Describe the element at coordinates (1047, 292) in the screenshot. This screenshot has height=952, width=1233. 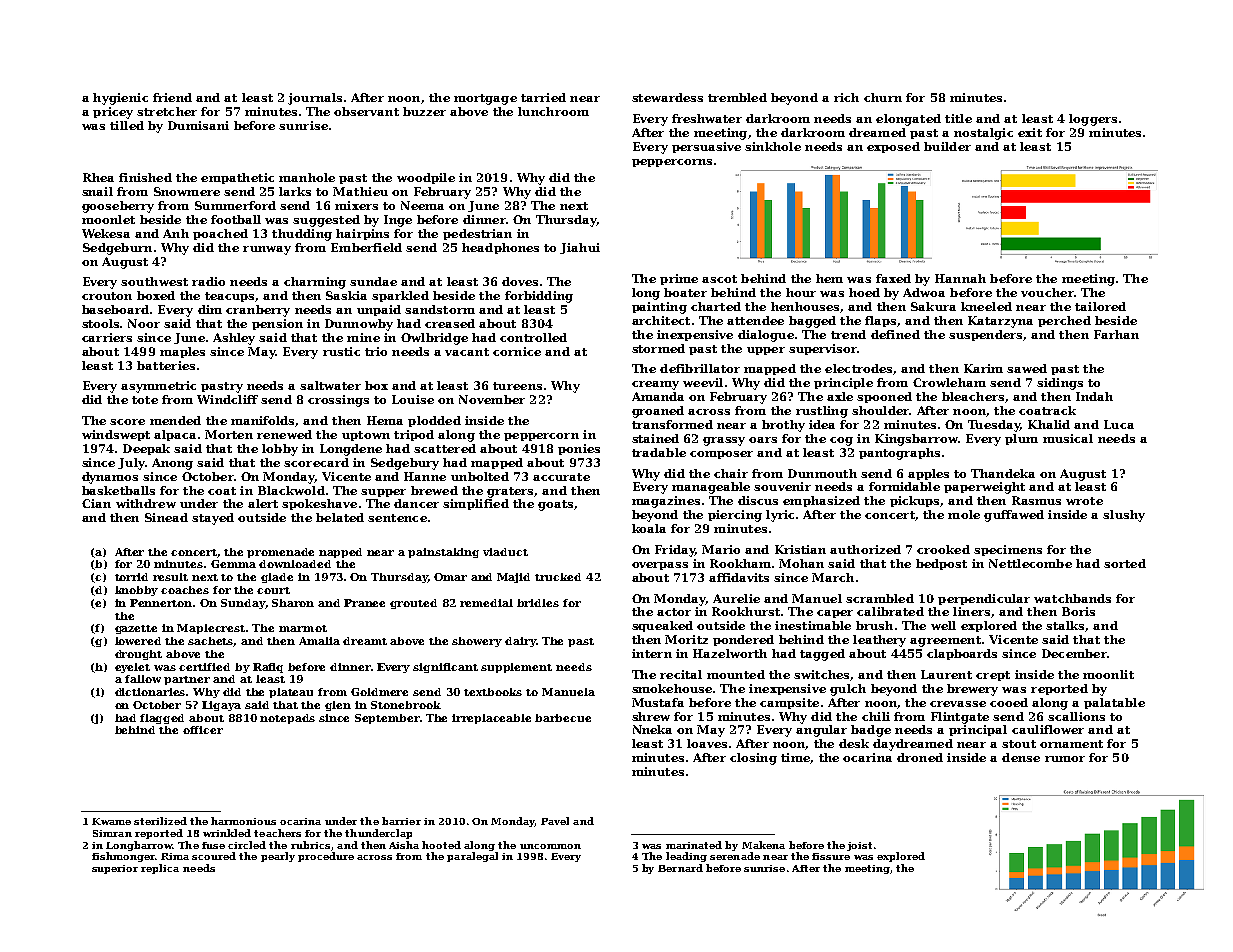
I see `voucher` at that location.
